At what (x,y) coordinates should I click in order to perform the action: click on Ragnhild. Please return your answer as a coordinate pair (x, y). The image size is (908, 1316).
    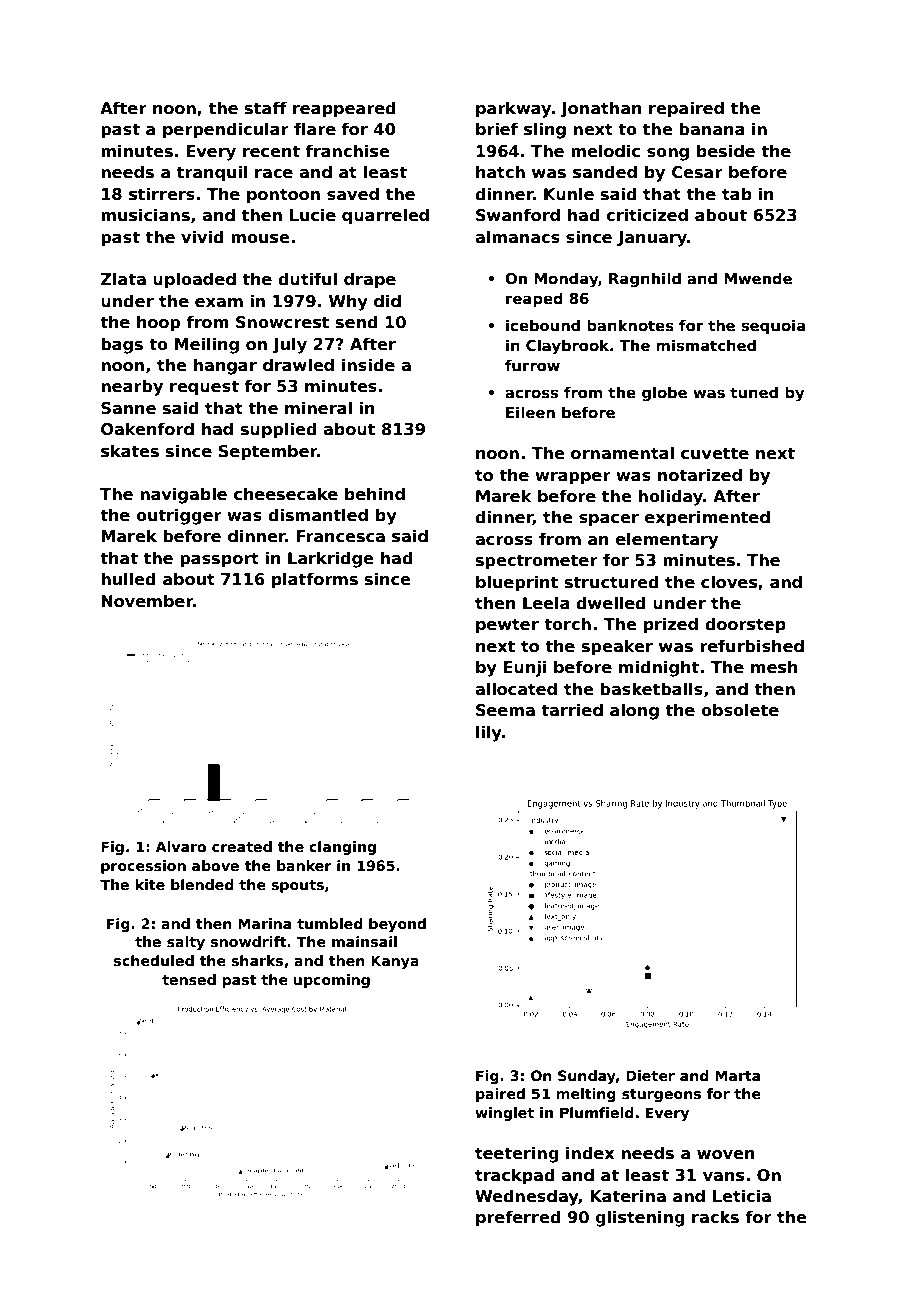
    Looking at the image, I should click on (645, 279).
